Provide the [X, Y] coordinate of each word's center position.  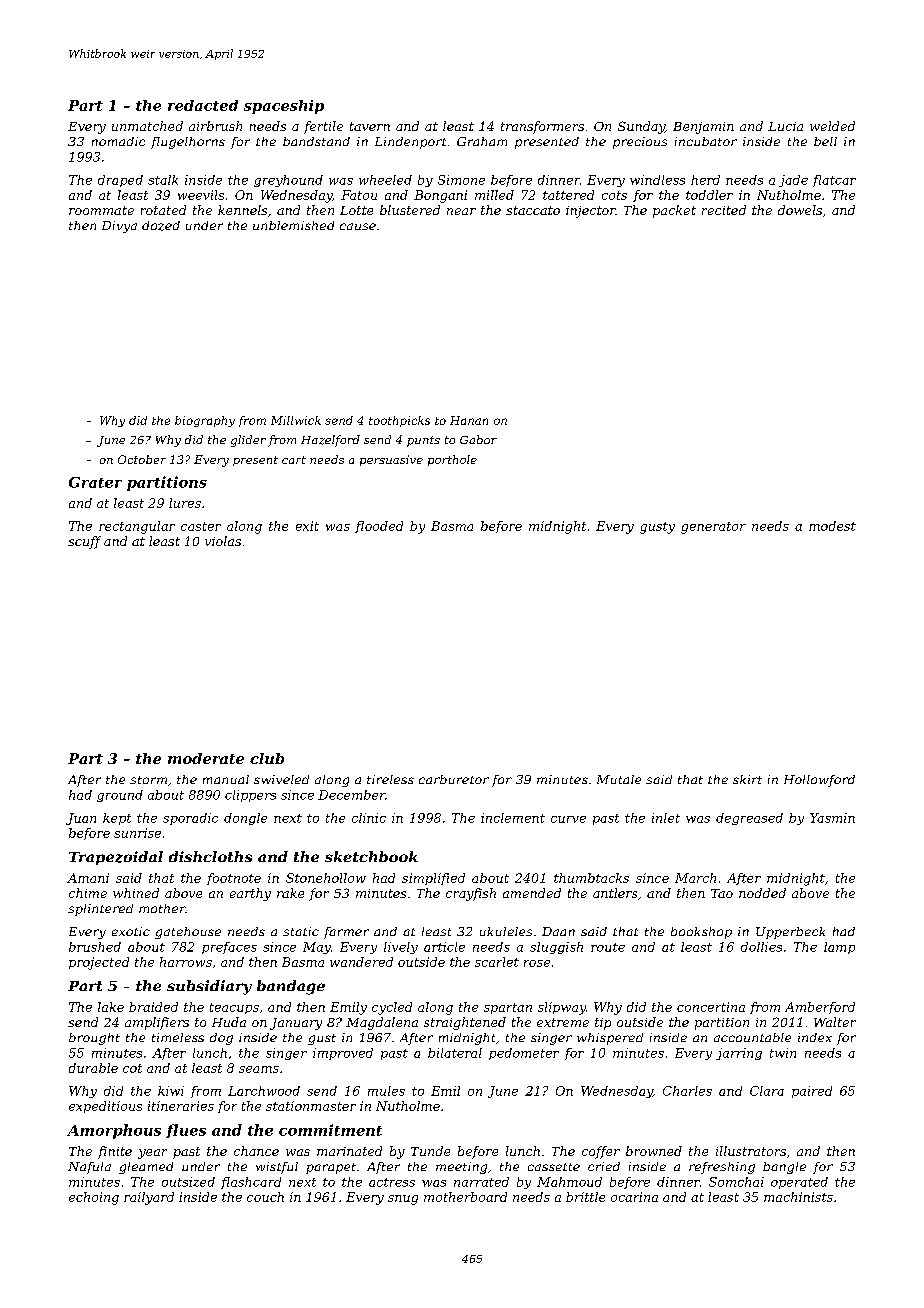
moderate [206, 758]
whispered [610, 1039]
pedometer [524, 1054]
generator [713, 528]
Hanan [469, 420]
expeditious [105, 1107]
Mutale [619, 779]
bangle [784, 1168]
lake [111, 1007]
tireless [390, 779]
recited [724, 210]
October [142, 459]
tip [603, 1024]
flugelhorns [188, 143]
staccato [533, 210]
